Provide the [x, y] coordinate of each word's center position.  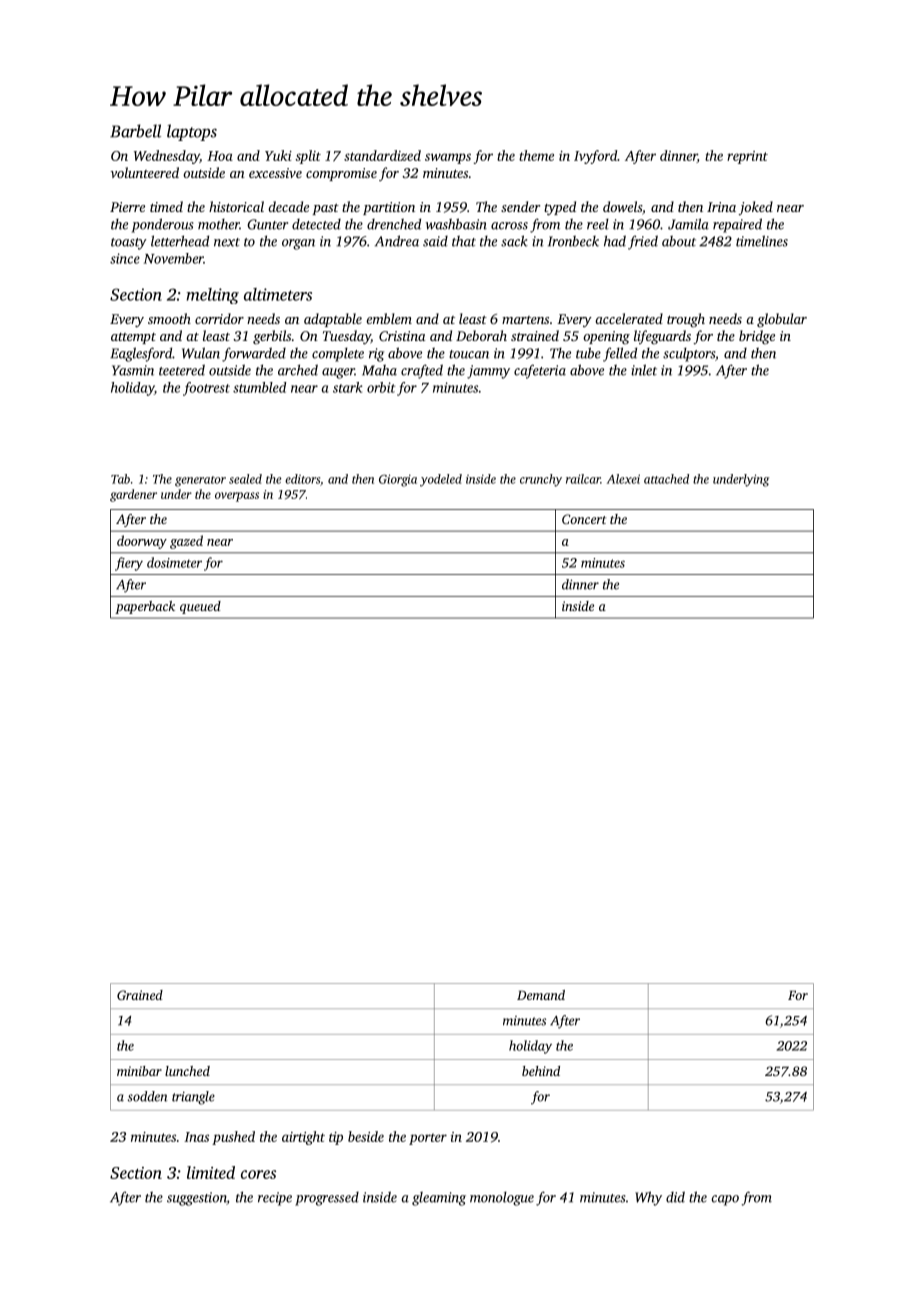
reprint [747, 157]
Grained [140, 995]
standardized [382, 155]
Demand [541, 995]
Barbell [135, 131]
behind [541, 1071]
